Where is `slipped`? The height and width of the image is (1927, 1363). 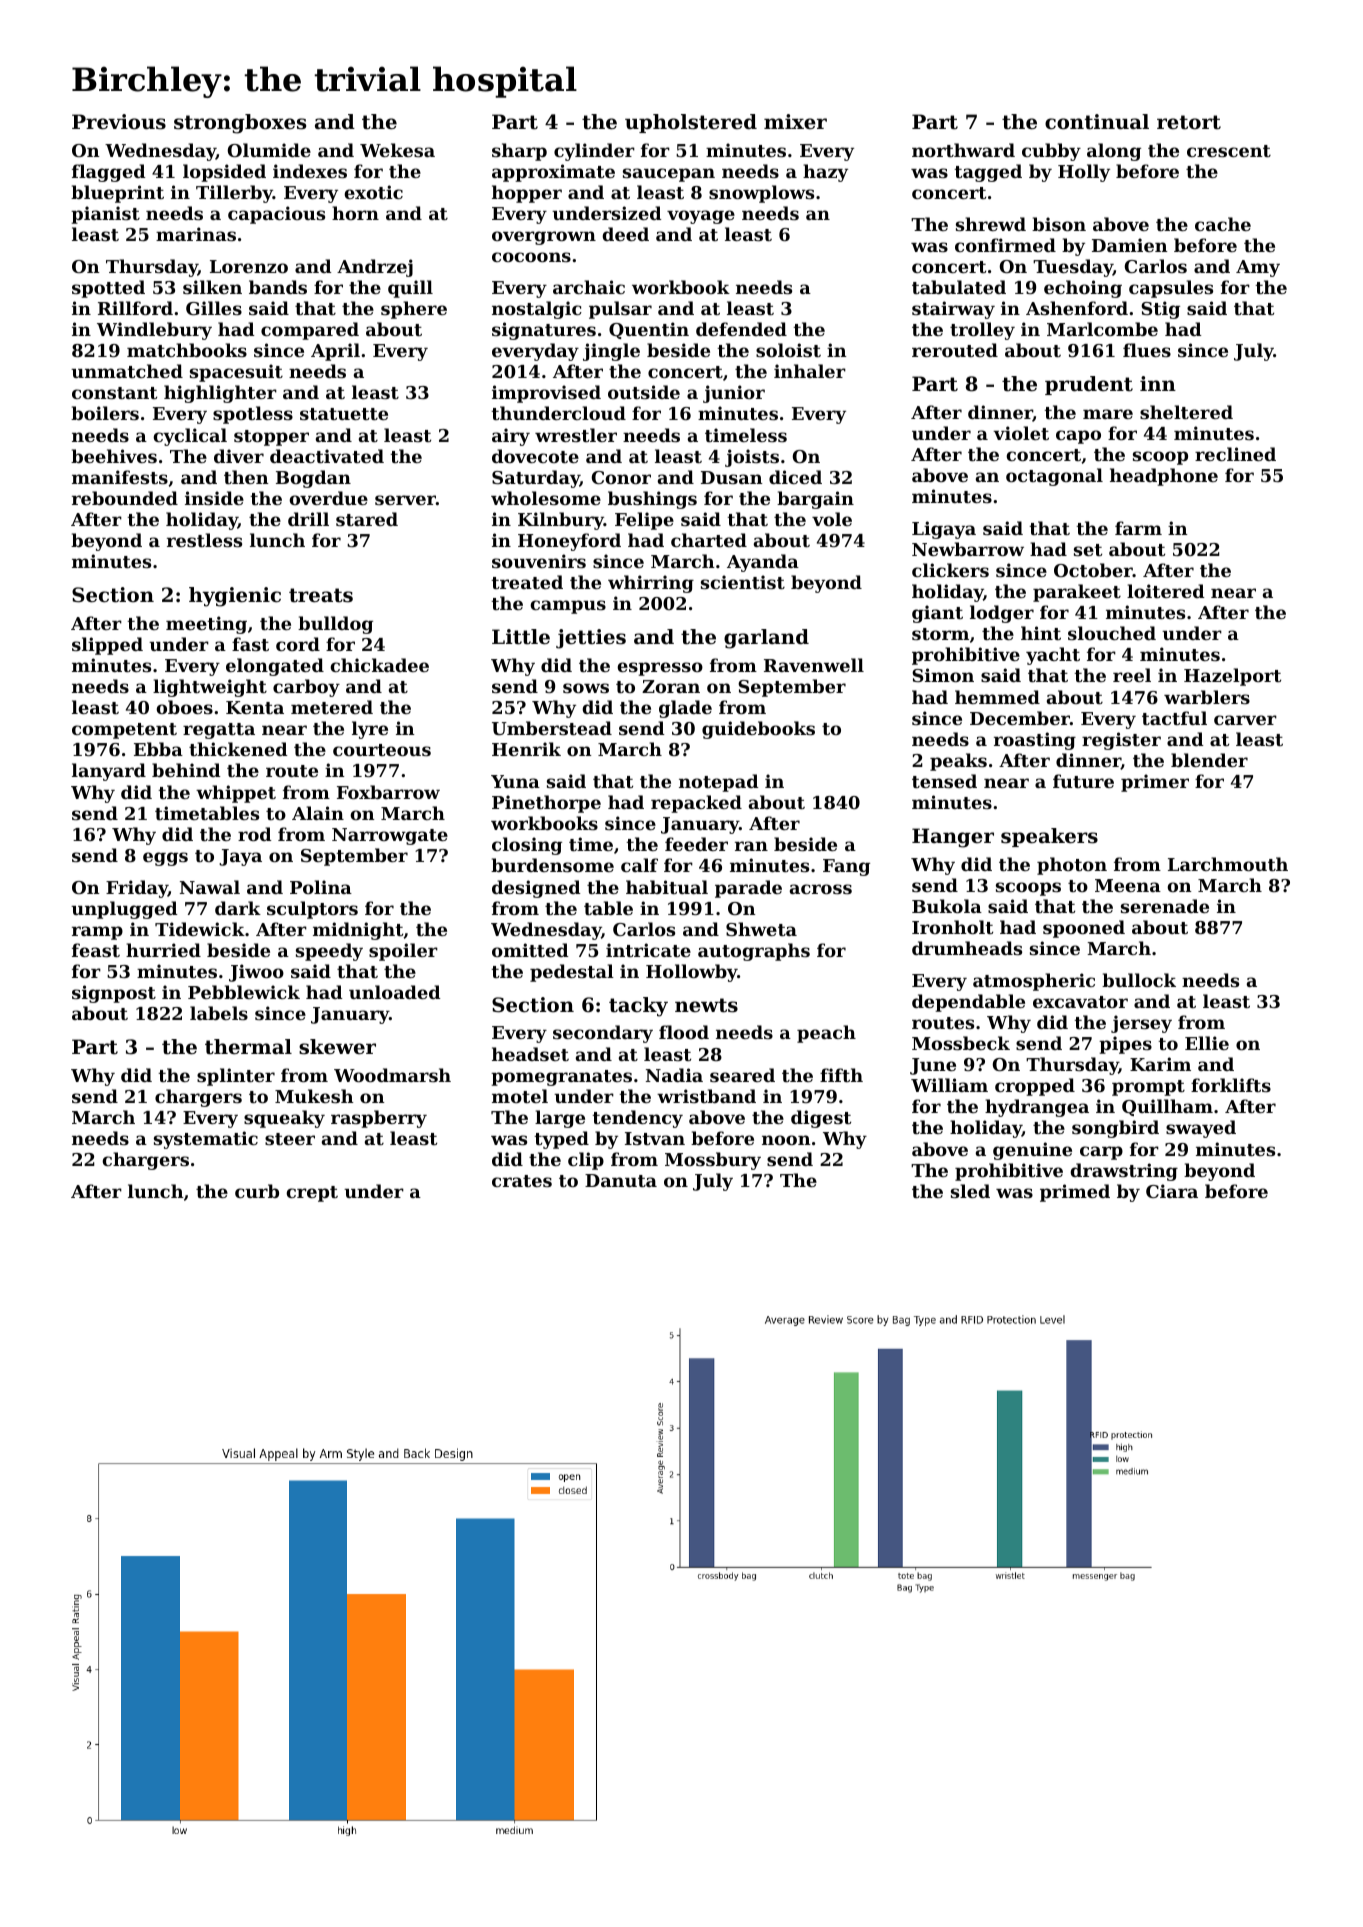 slipped is located at coordinates (107, 646).
